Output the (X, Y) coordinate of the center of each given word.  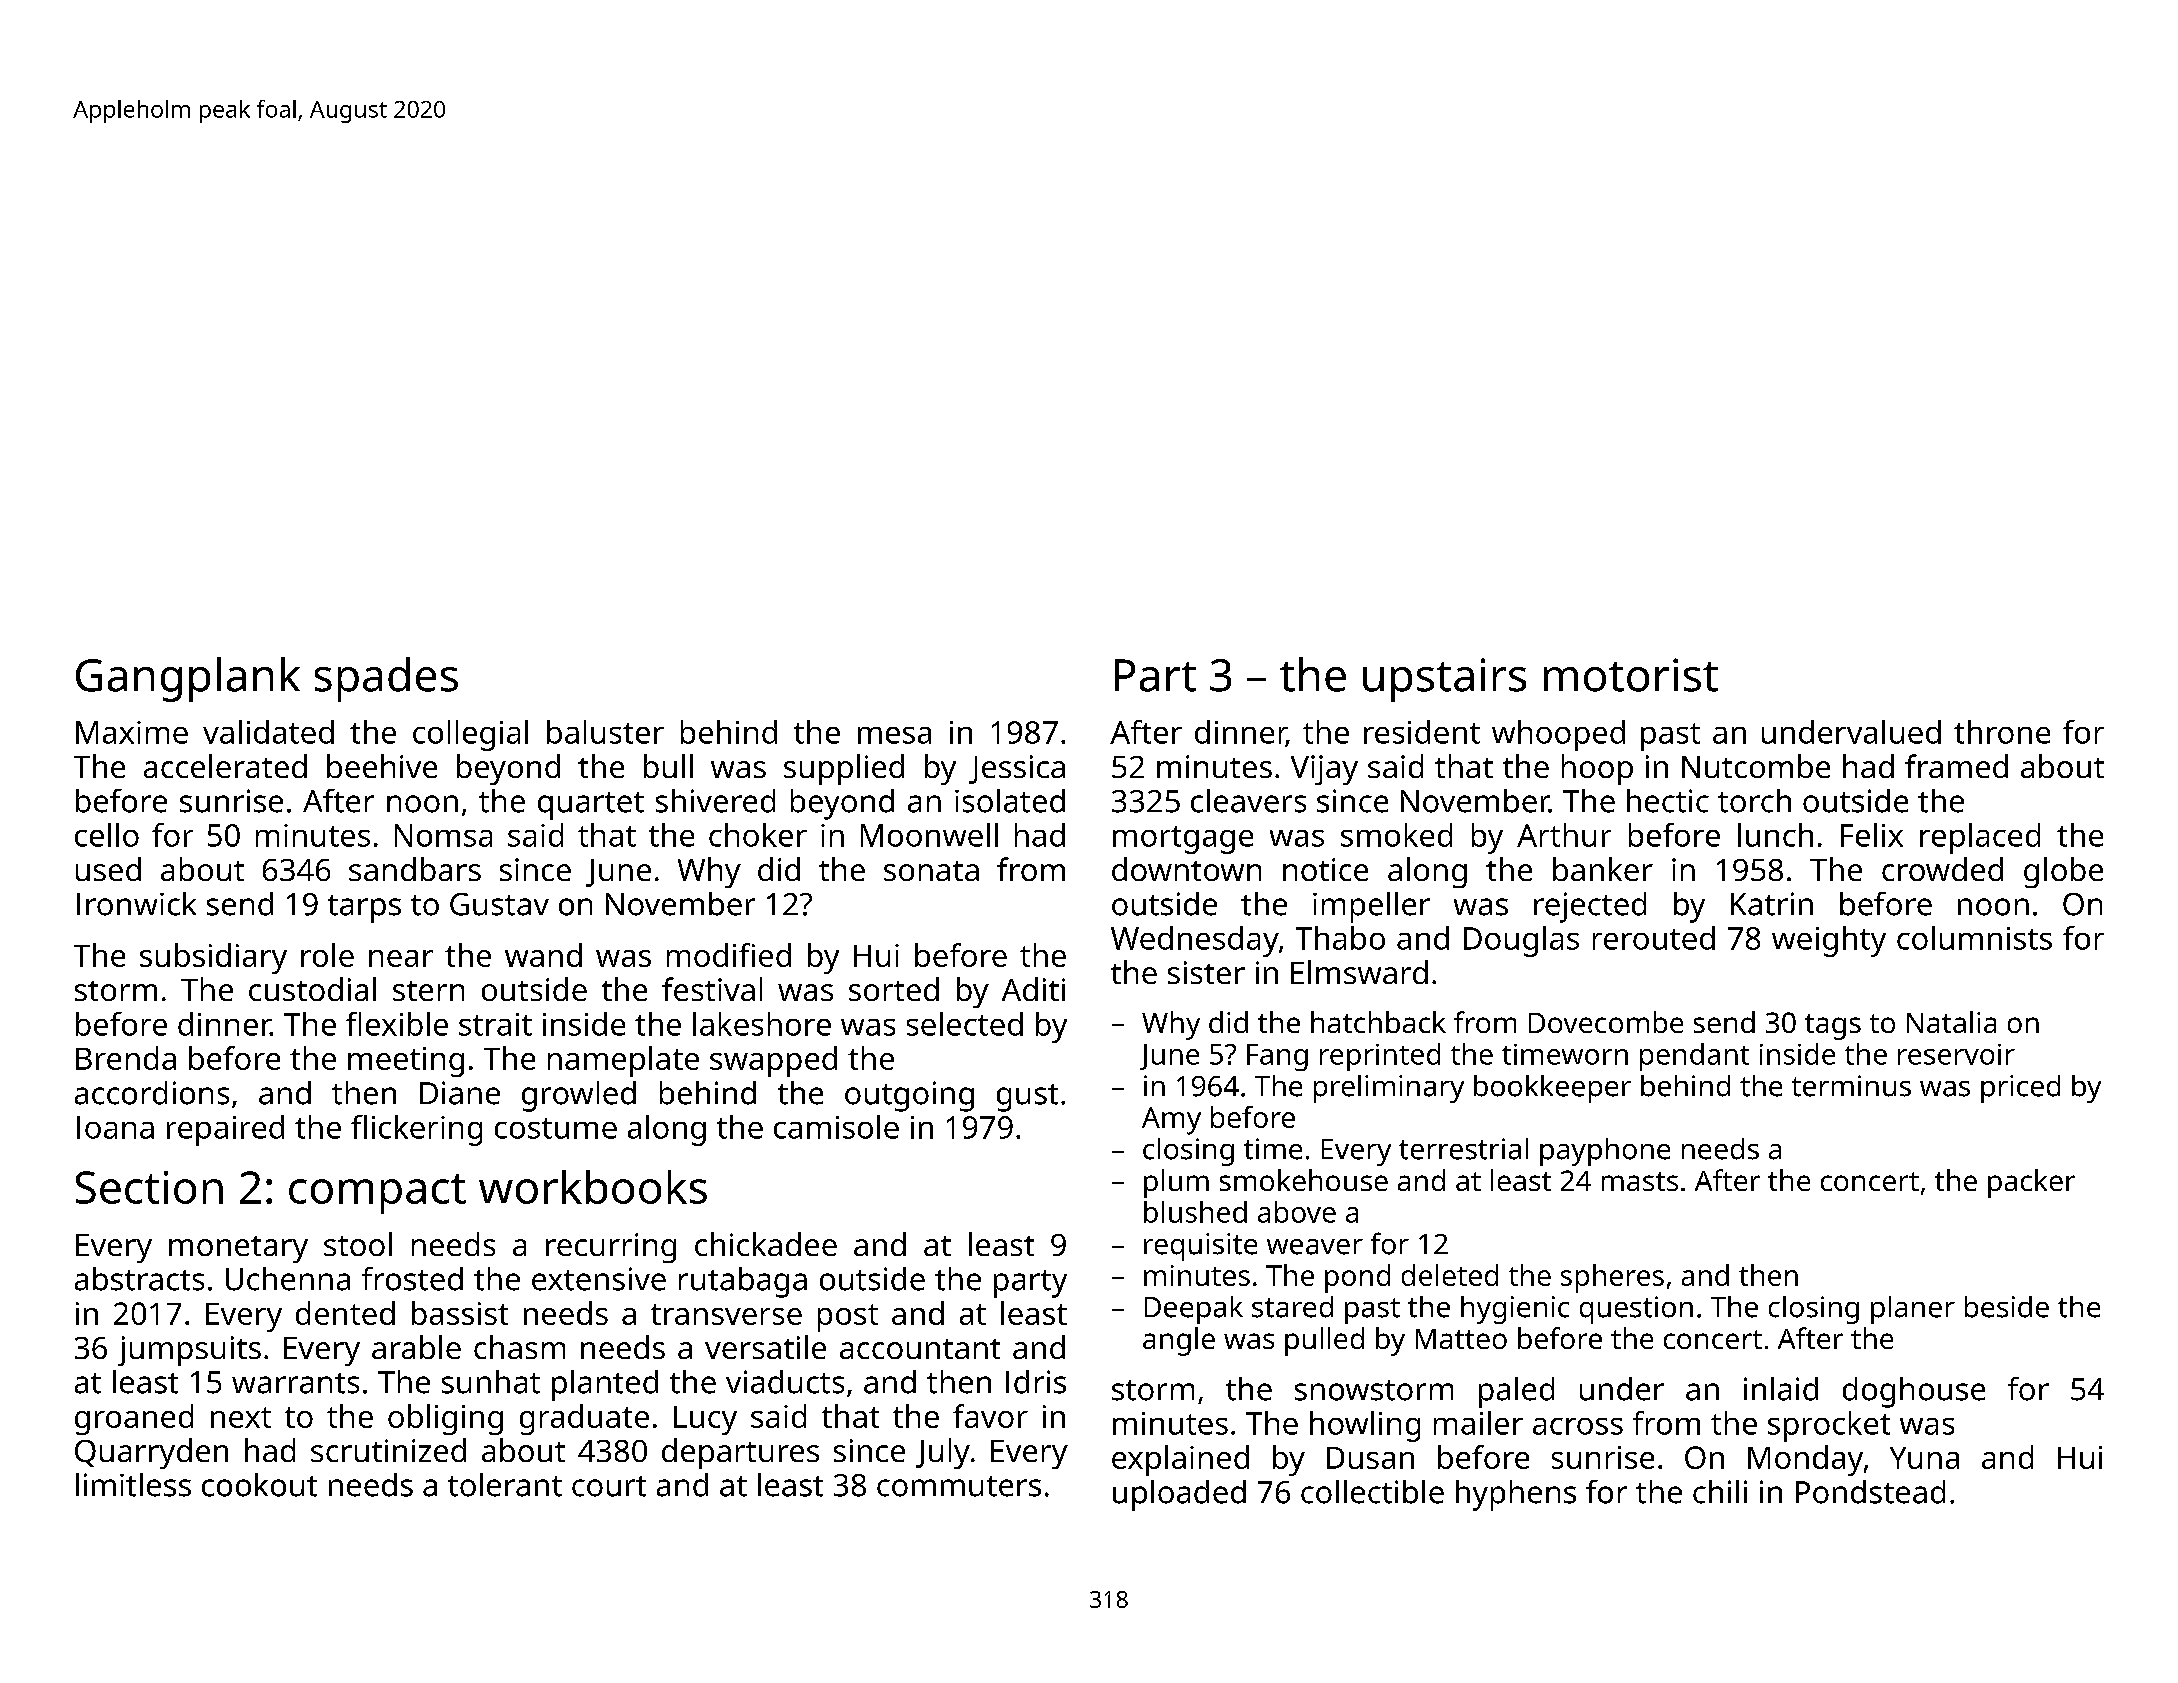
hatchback (1378, 1022)
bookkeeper (1552, 1089)
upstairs (1444, 680)
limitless (133, 1485)
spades (386, 679)
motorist (1631, 675)
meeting (406, 1062)
